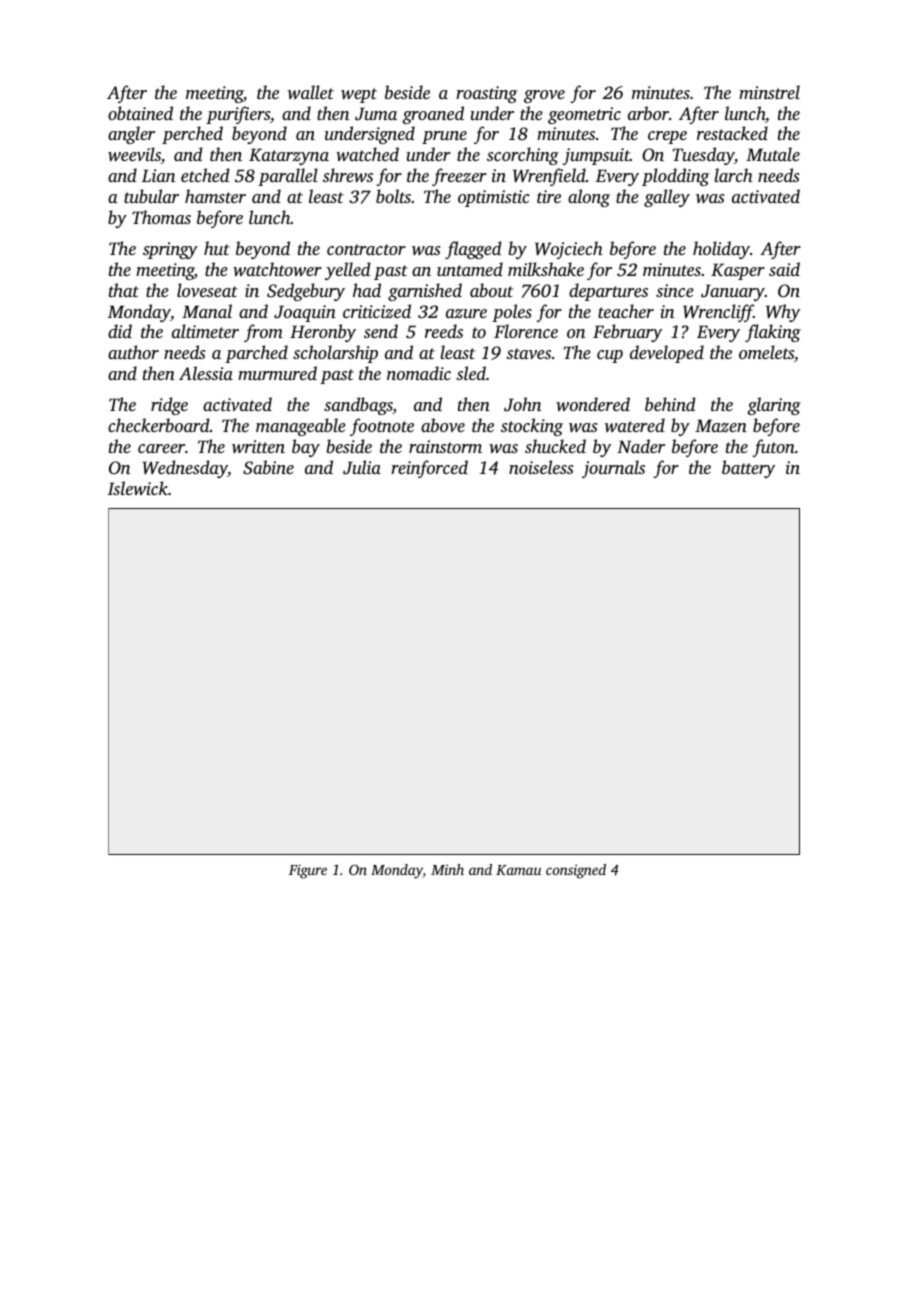 This page has height=1316, width=908. I want to click on Sabine, so click(268, 467).
